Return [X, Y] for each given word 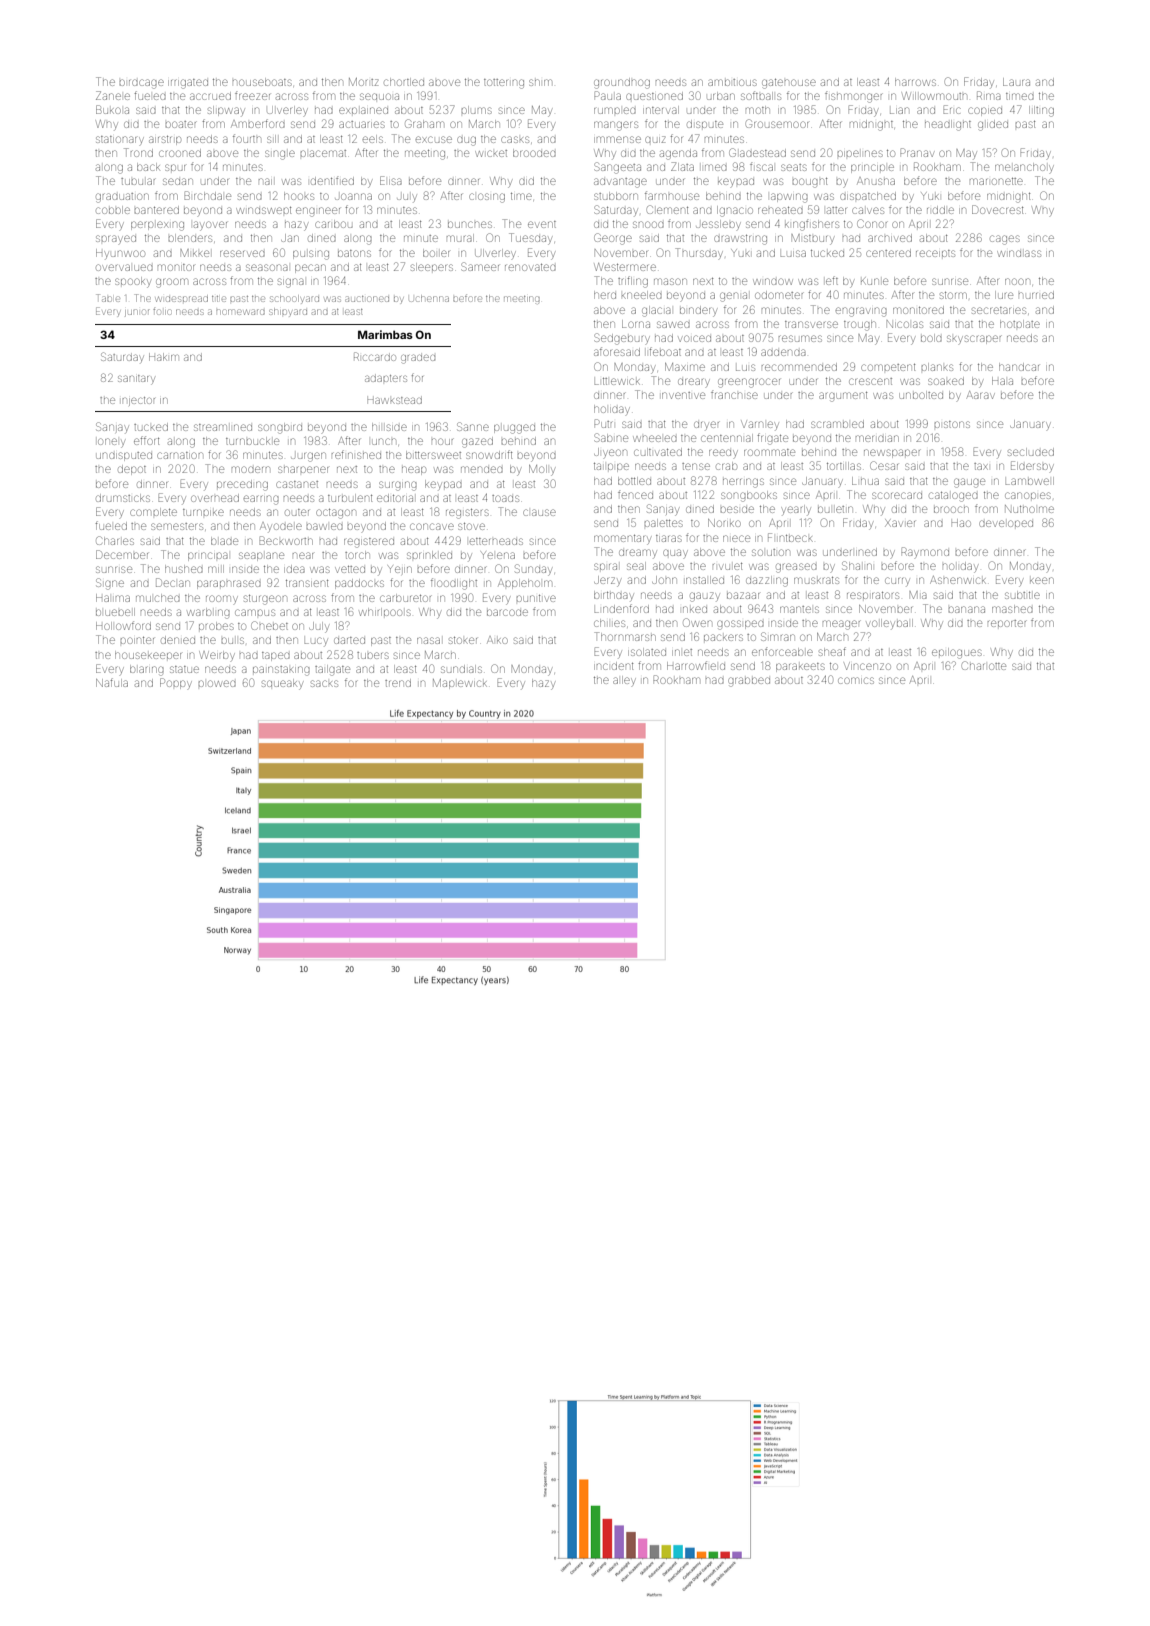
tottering [504, 84]
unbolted [921, 395]
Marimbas [385, 334]
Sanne [473, 426]
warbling [208, 613]
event [542, 224]
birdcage [142, 84]
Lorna [636, 324]
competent [888, 367]
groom [172, 283]
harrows [915, 82]
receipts [935, 253]
